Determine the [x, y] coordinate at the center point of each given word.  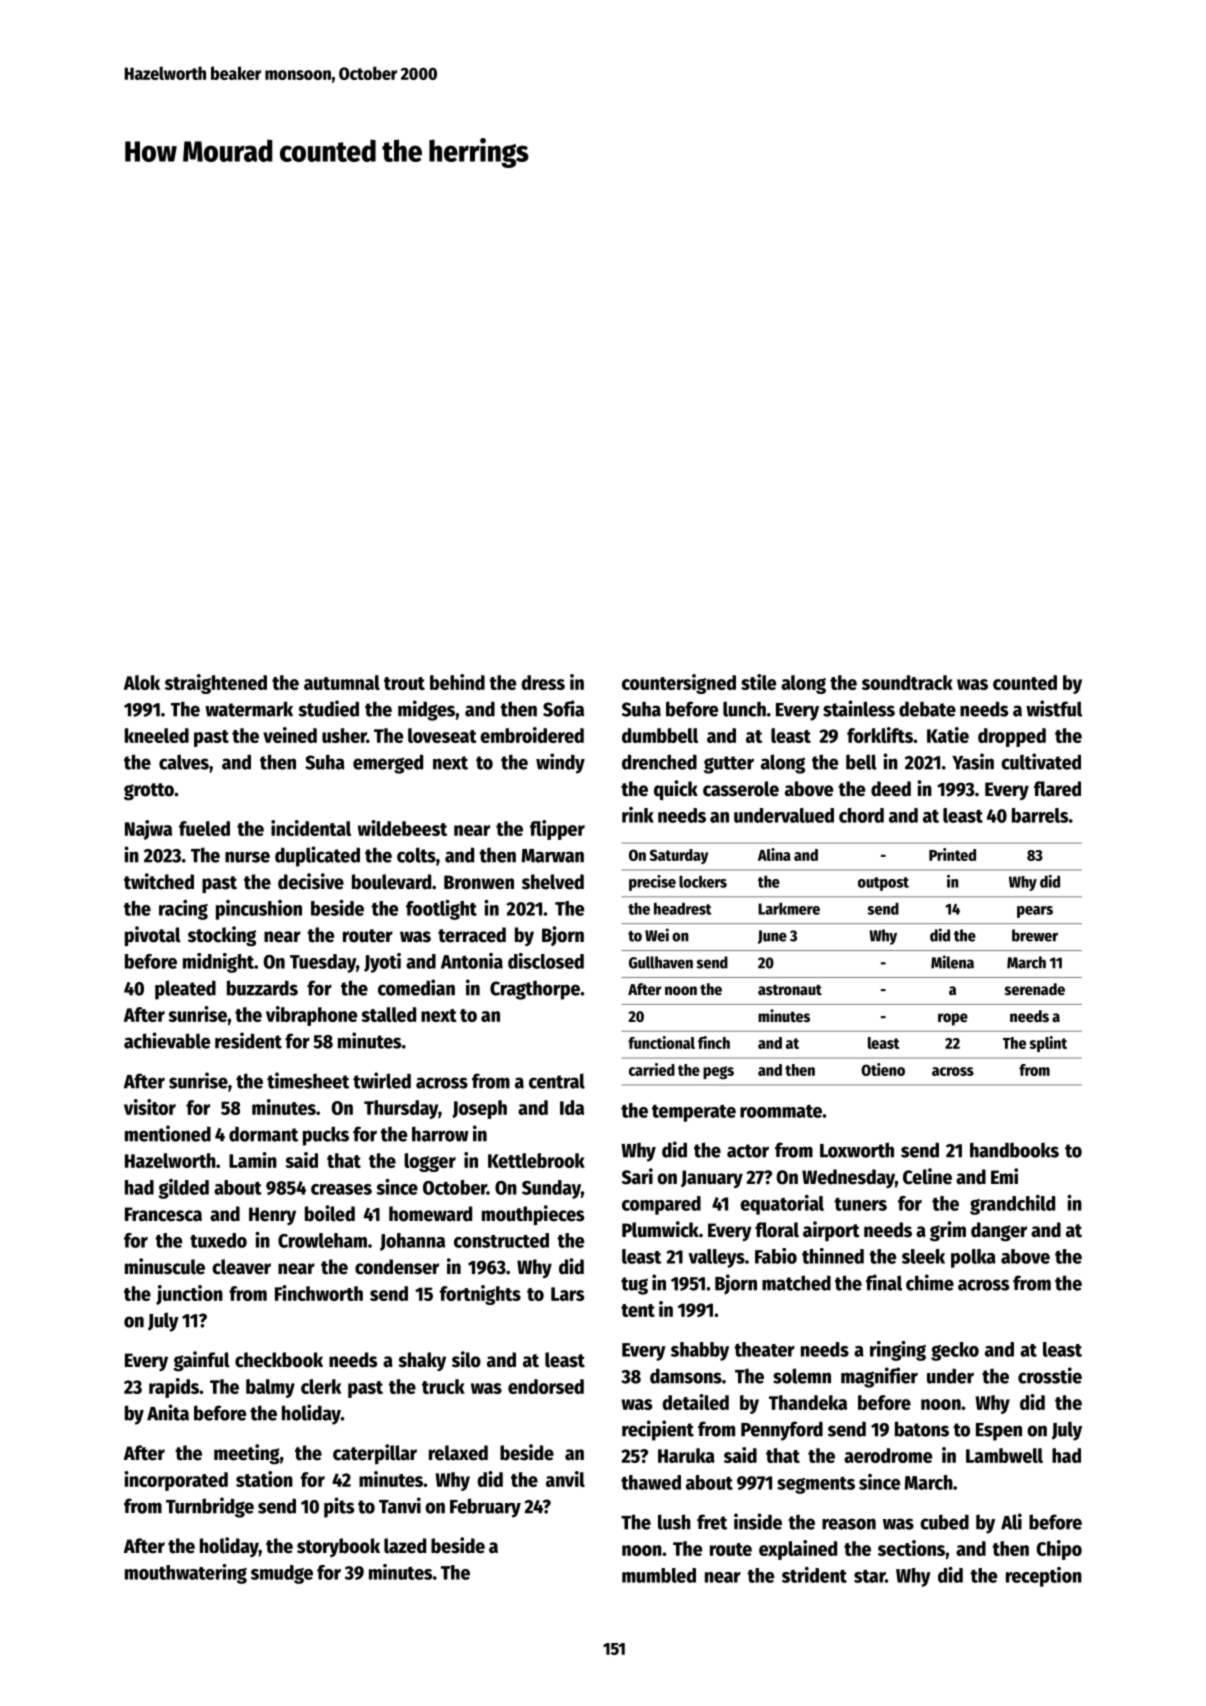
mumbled [659, 1575]
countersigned [679, 684]
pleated [185, 990]
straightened [216, 684]
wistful [1054, 708]
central [557, 1081]
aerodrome [888, 1455]
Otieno [883, 1069]
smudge [282, 1574]
